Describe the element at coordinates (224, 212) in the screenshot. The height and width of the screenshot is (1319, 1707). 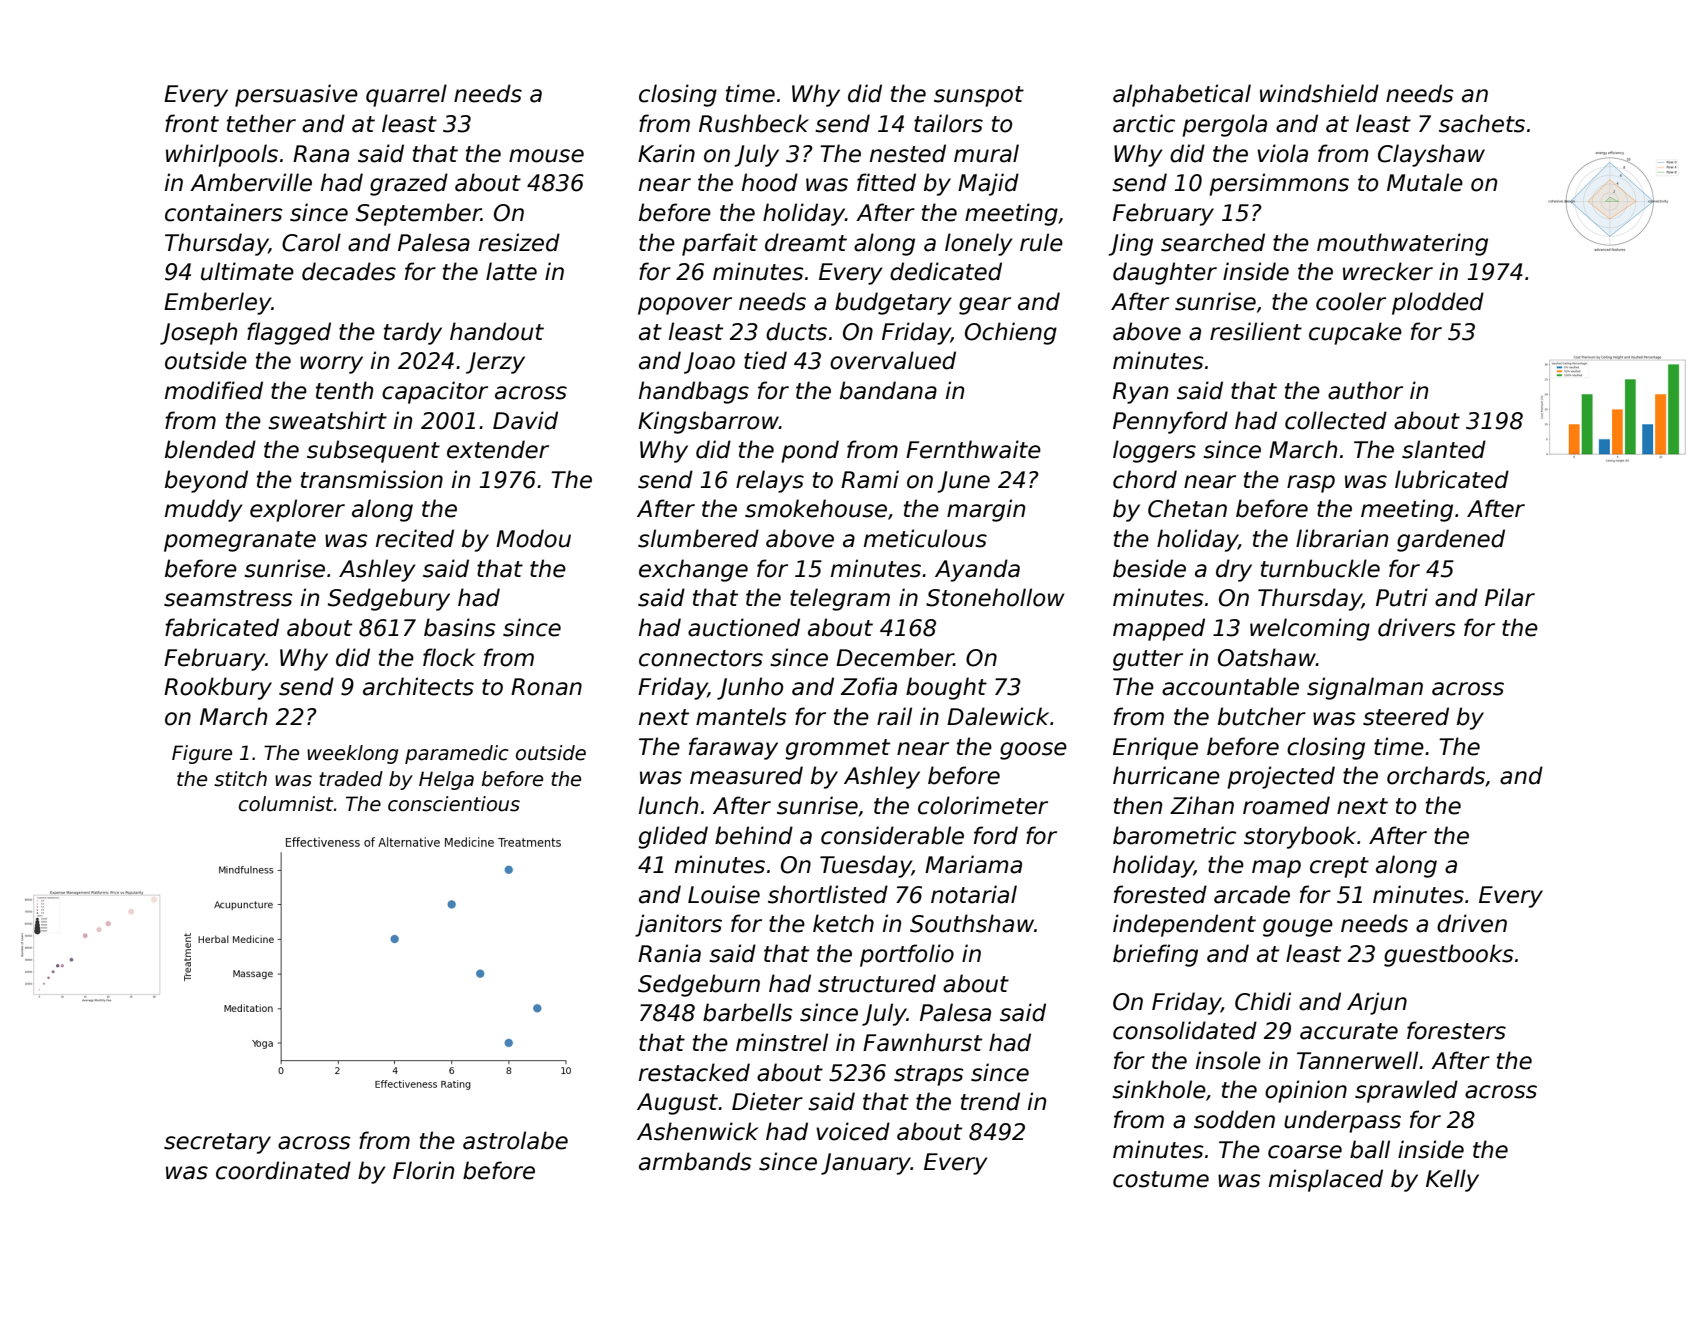
I see `containers` at that location.
